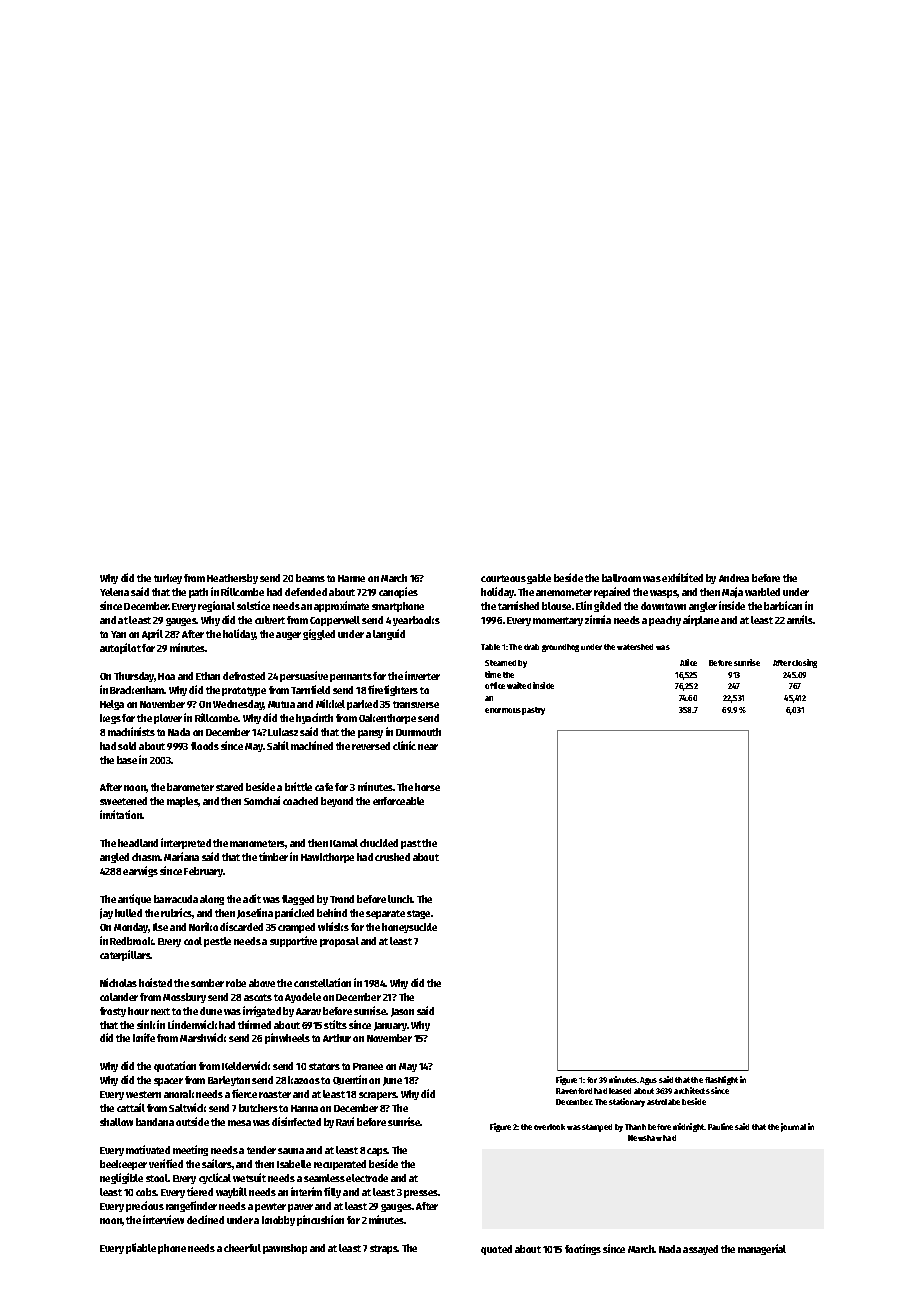 Image resolution: width=924 pixels, height=1308 pixels. I want to click on Isabelle, so click(294, 1164).
